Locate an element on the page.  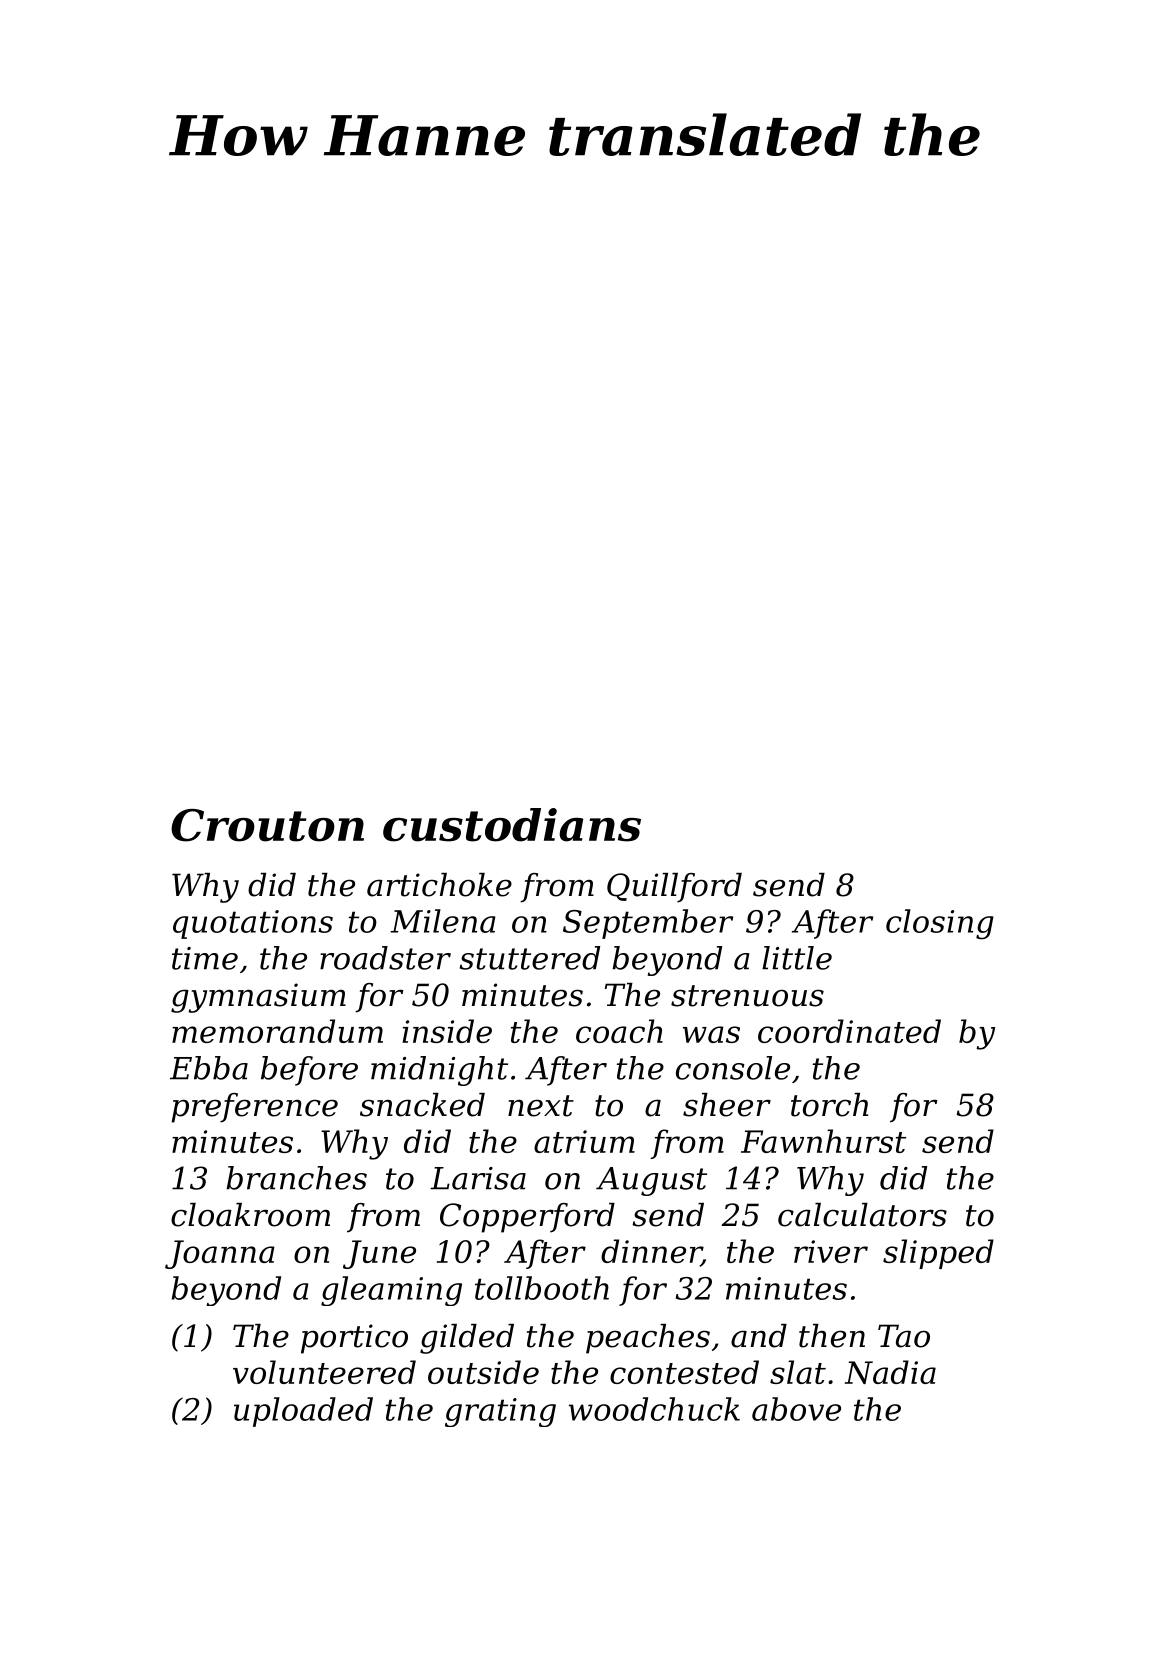
dinner is located at coordinates (651, 1252).
